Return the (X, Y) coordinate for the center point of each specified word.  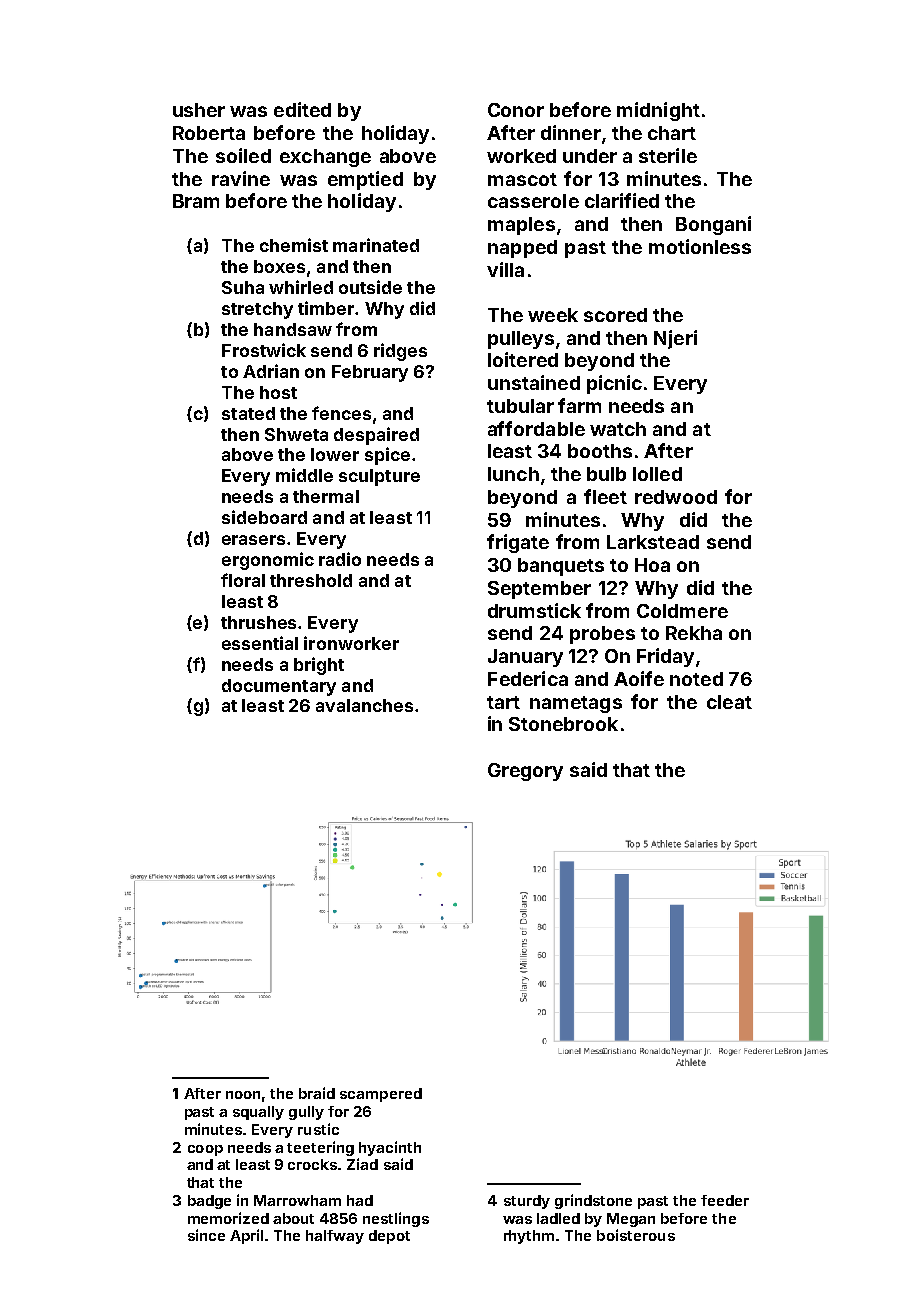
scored (615, 315)
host (278, 392)
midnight (658, 111)
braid (317, 1093)
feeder (725, 1200)
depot (389, 1237)
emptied (365, 180)
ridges (400, 352)
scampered (381, 1095)
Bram (196, 201)
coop (205, 1150)
